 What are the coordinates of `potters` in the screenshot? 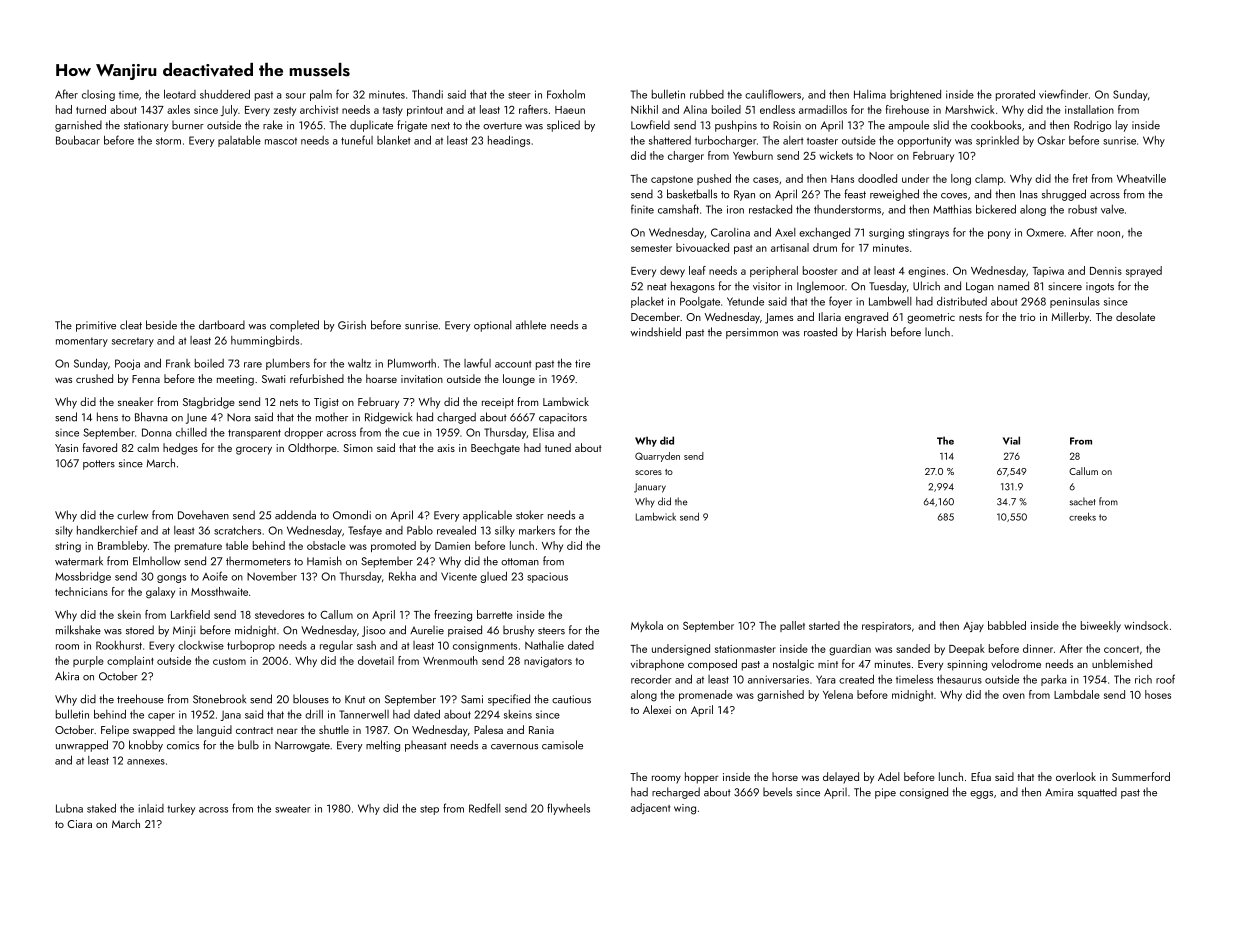 It's located at (99, 465).
